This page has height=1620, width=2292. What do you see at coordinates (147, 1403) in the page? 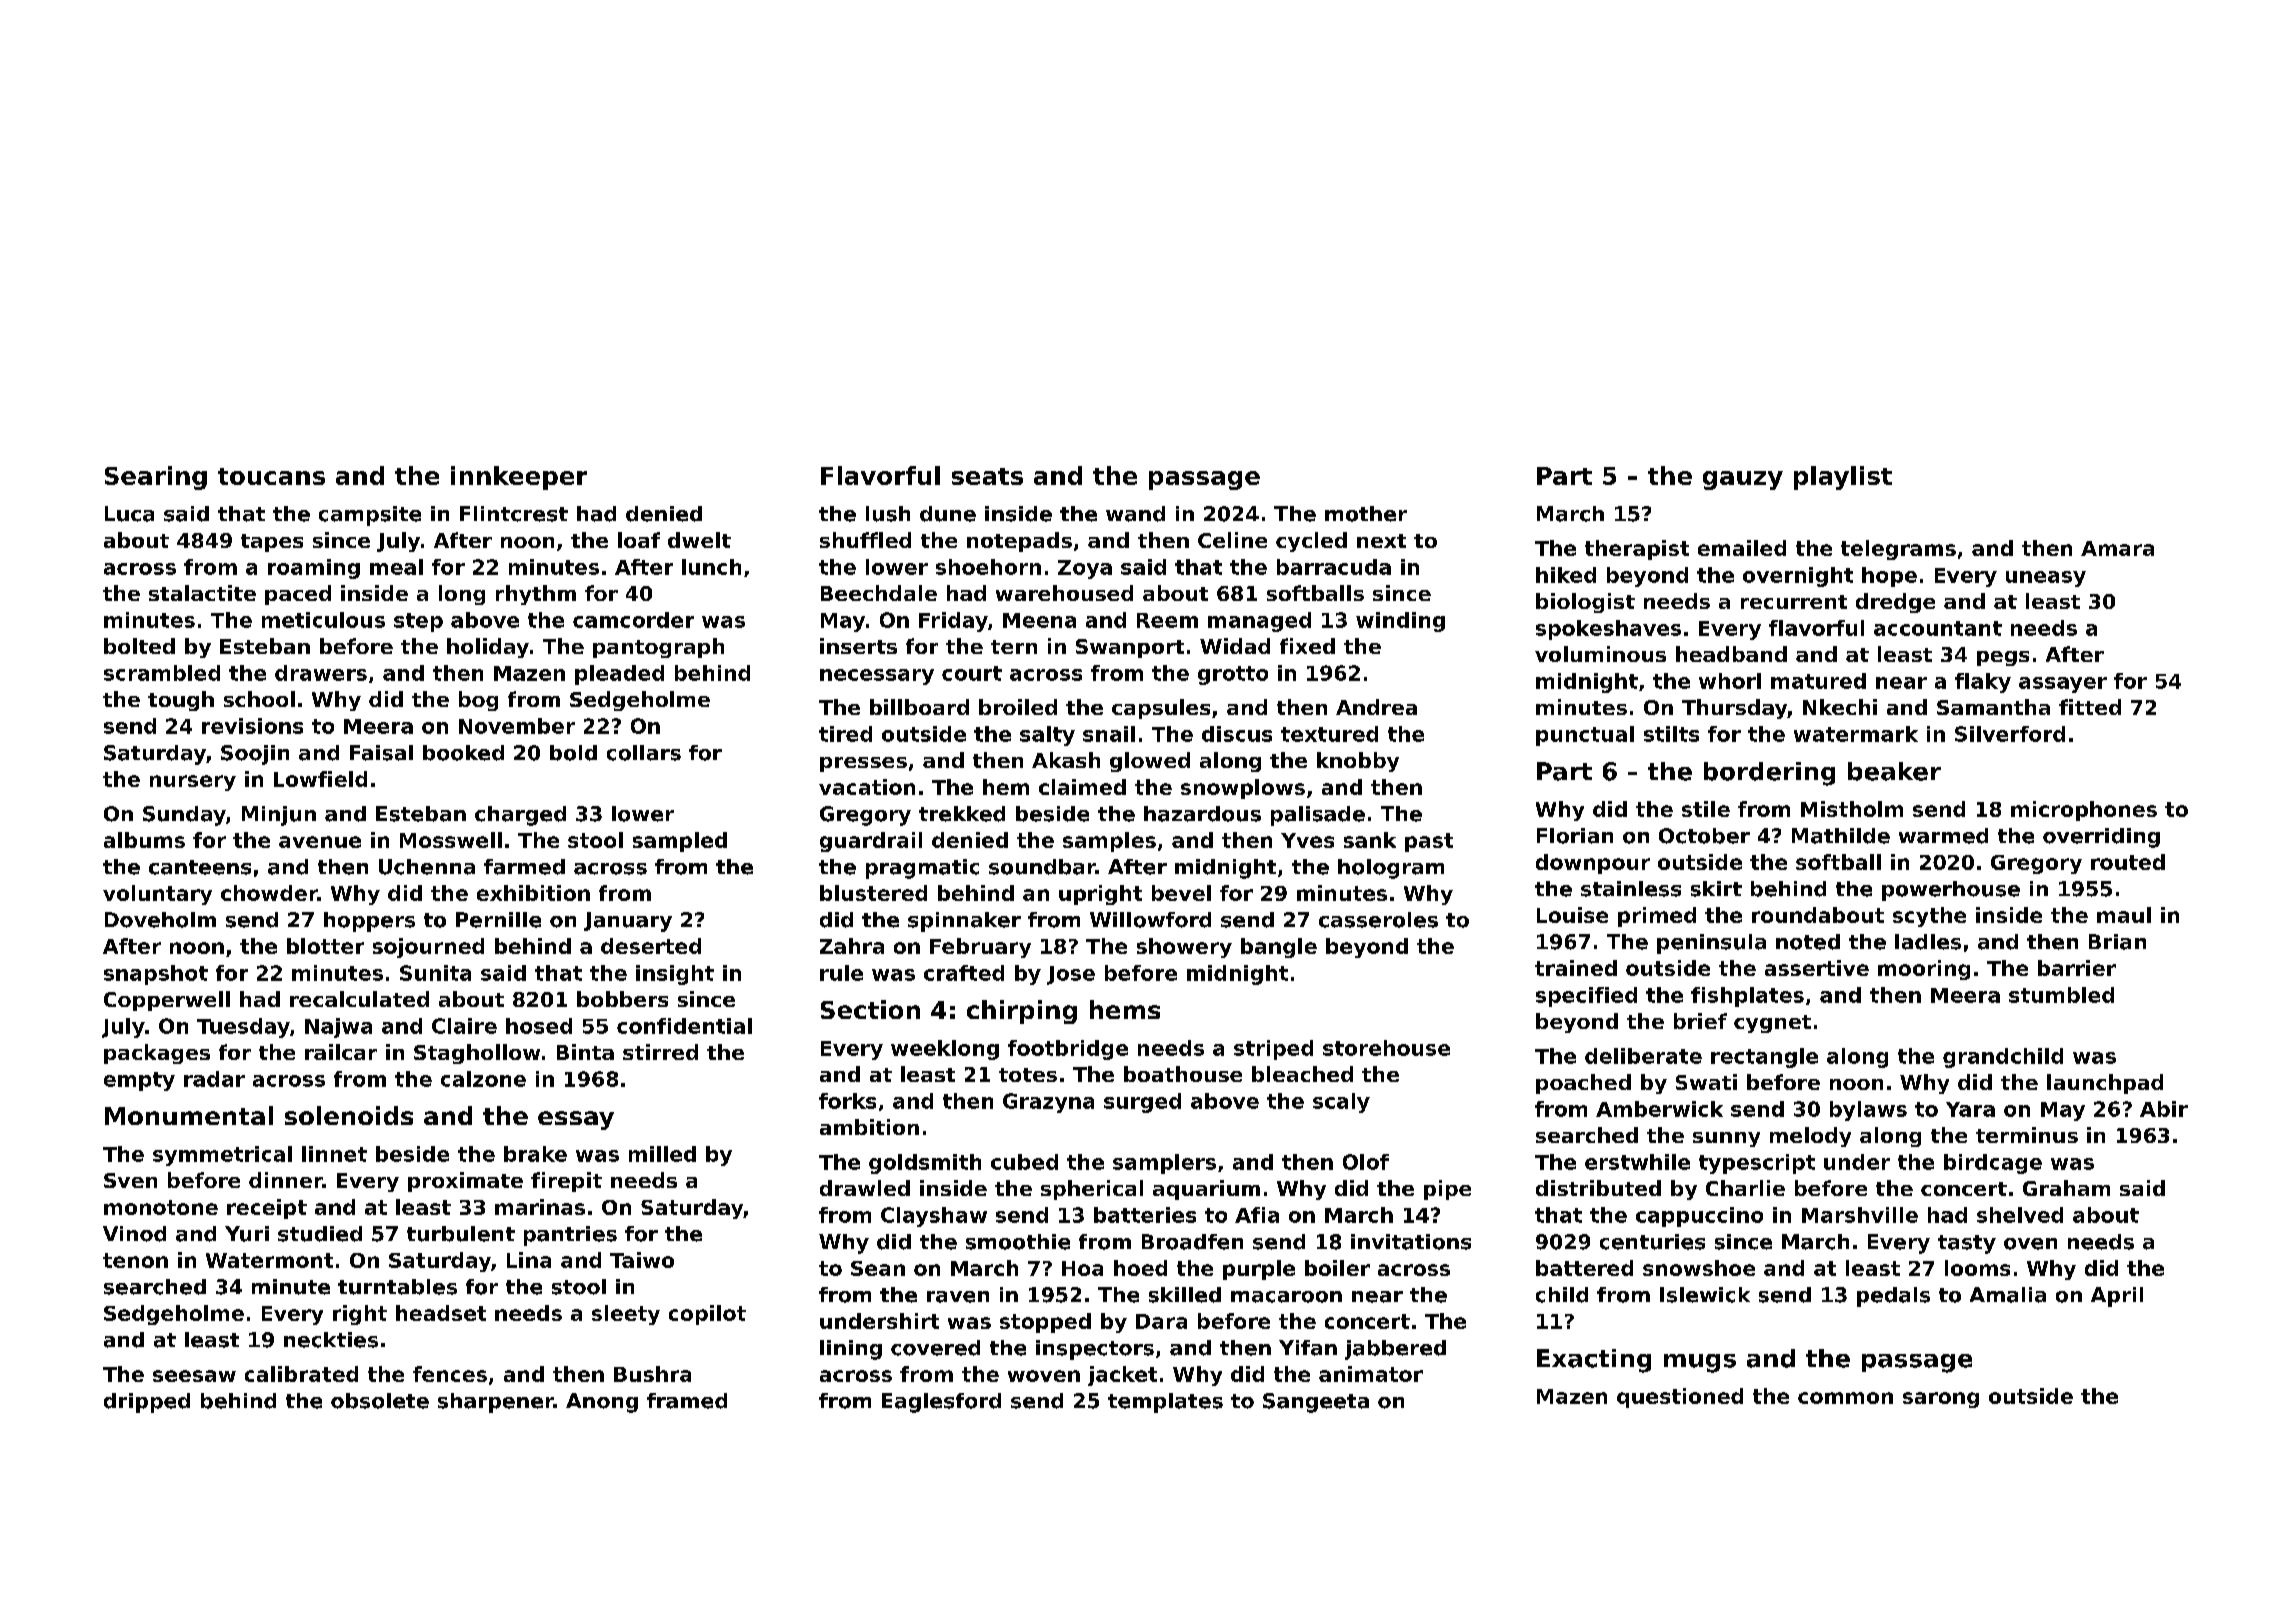
I see `dripped` at bounding box center [147, 1403].
